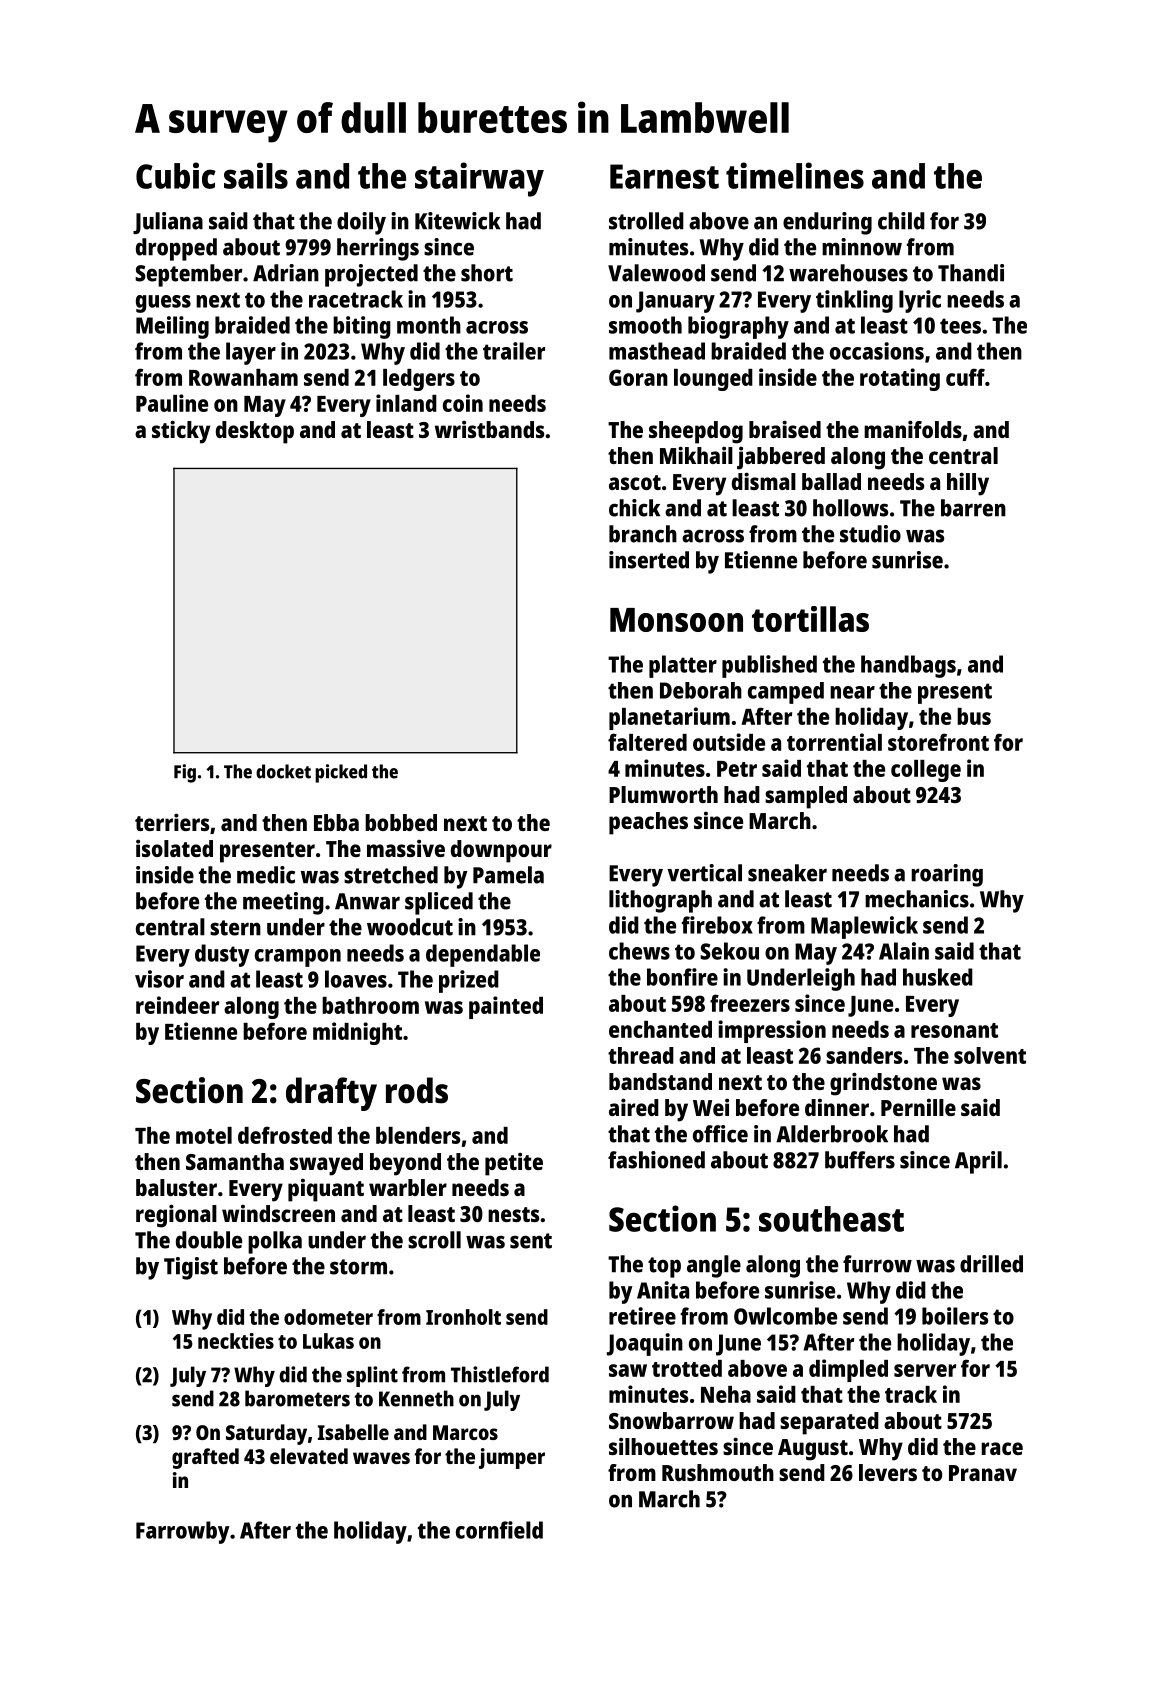 Image resolution: width=1164 pixels, height=1686 pixels. Describe the element at coordinates (656, 273) in the page. I see `Valewood` at that location.
